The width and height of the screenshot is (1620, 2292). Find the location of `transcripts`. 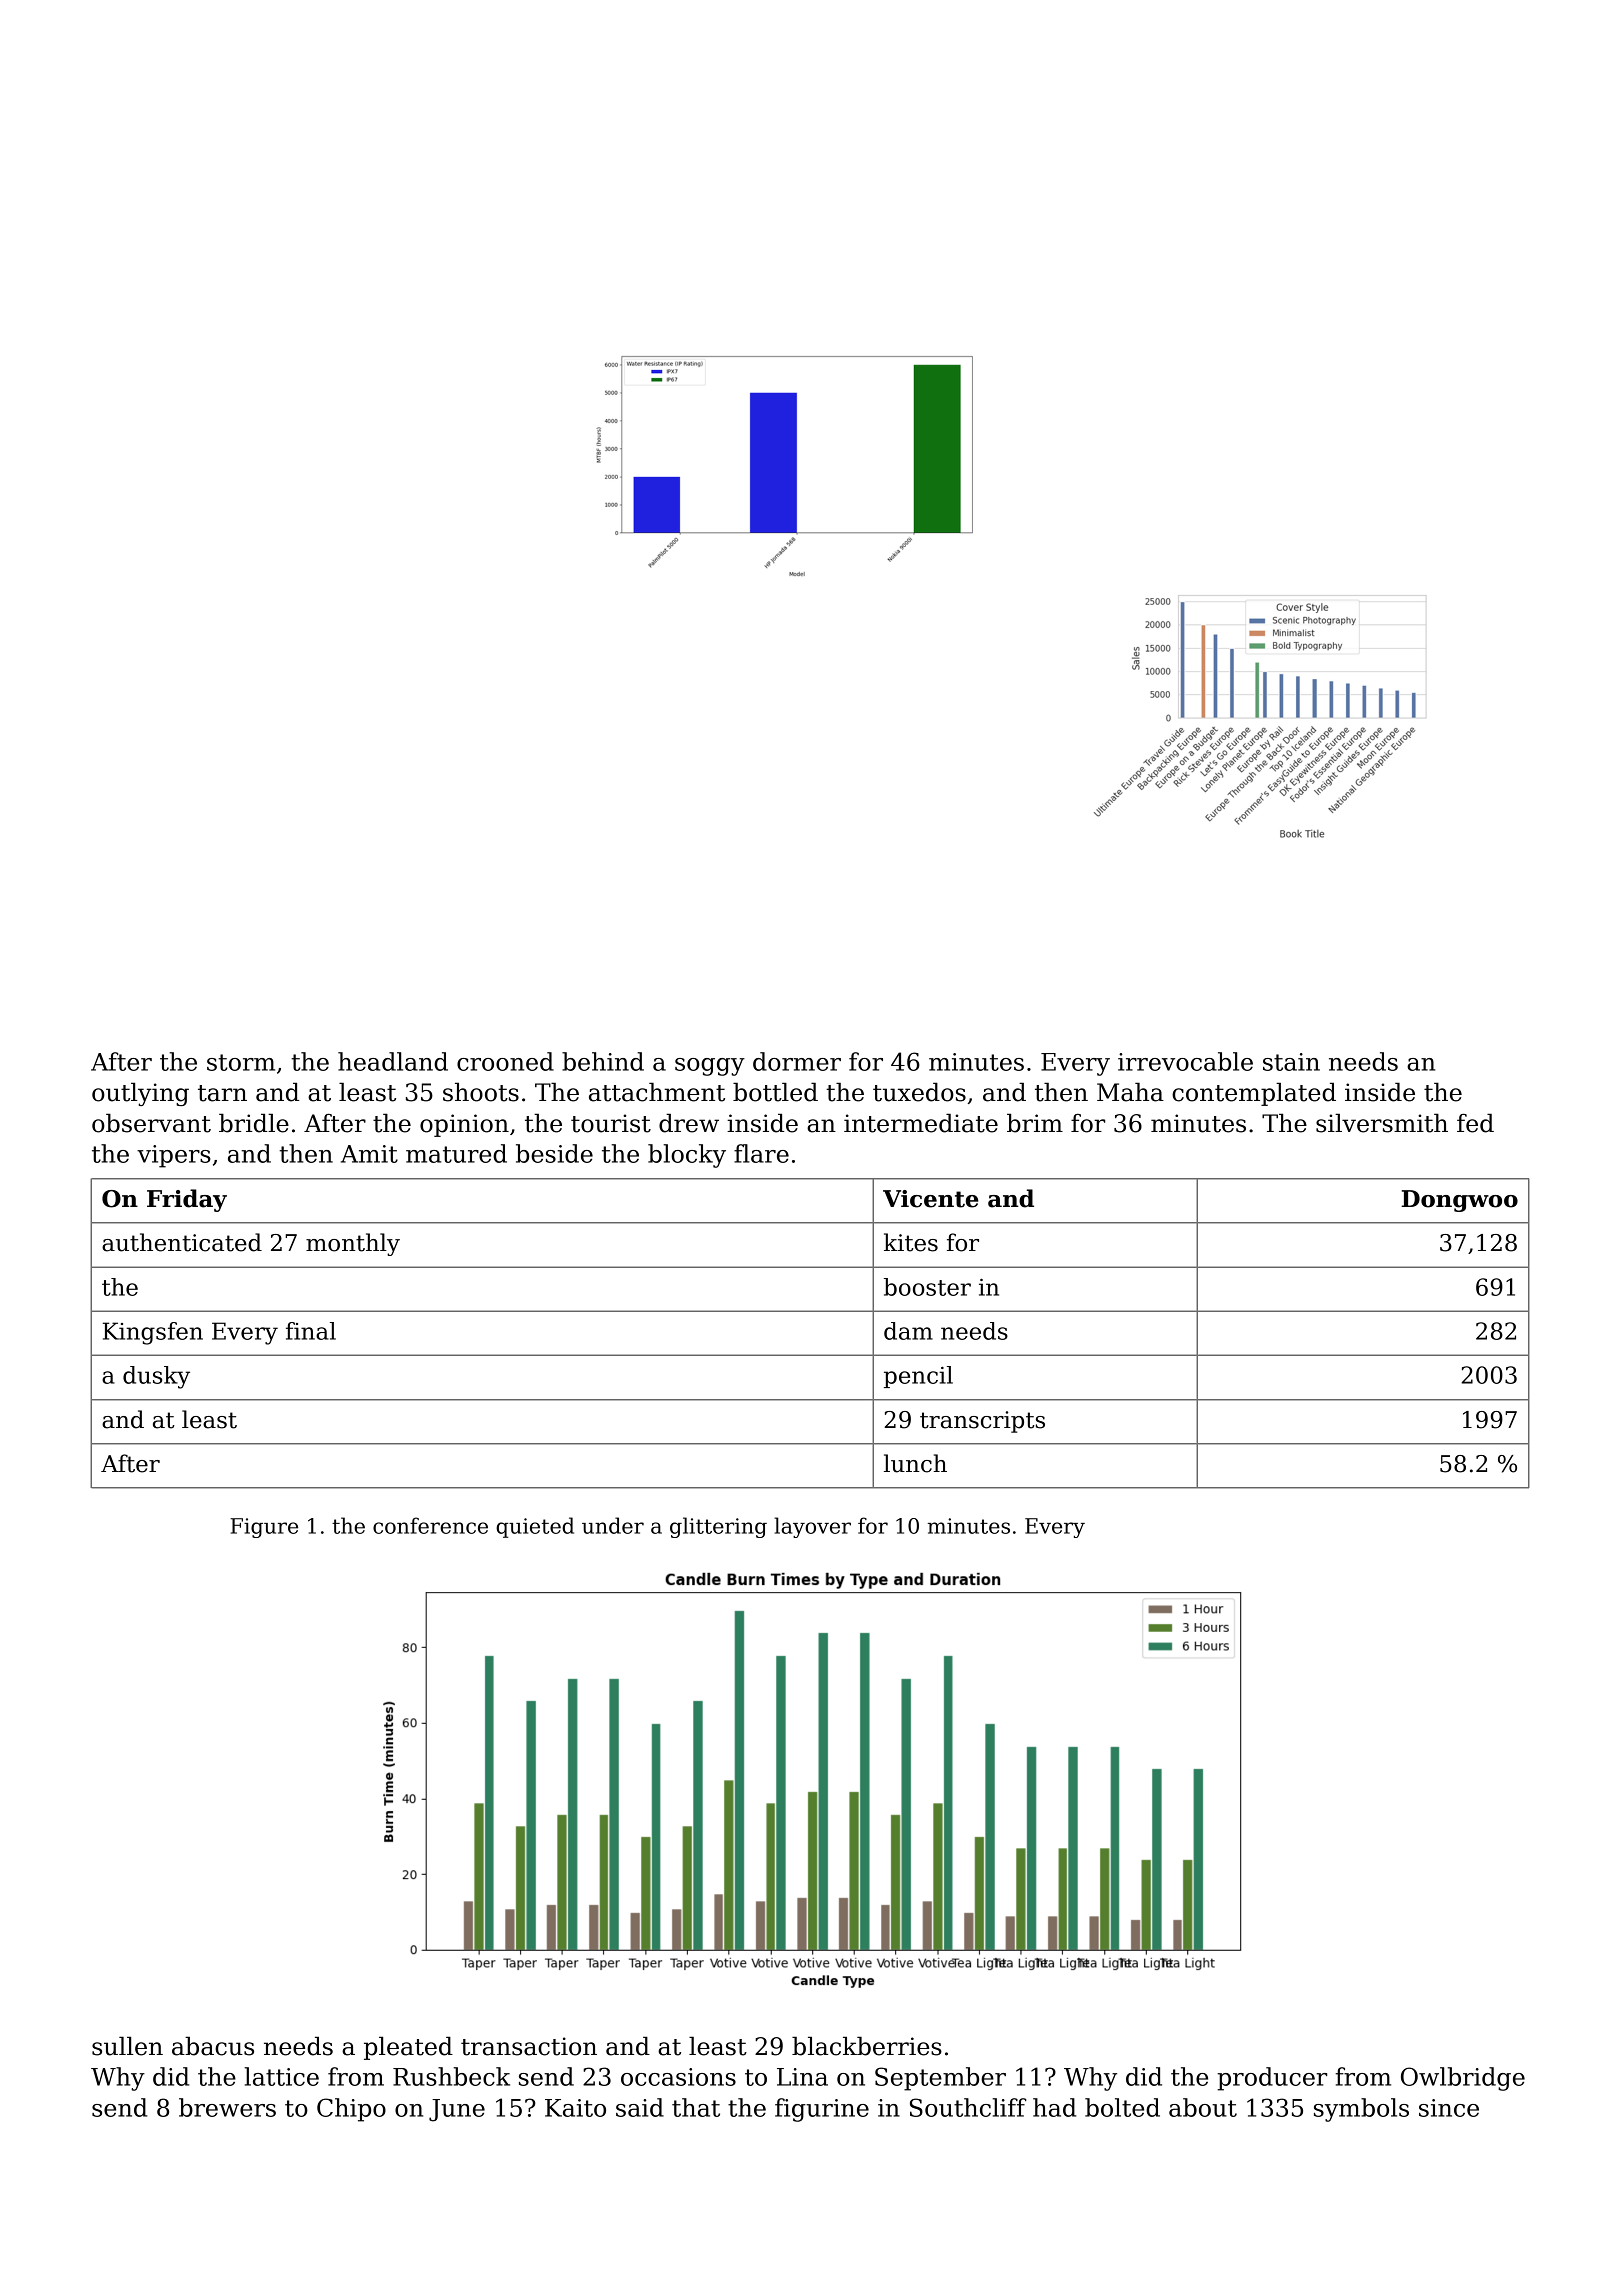

transcripts is located at coordinates (982, 1422).
